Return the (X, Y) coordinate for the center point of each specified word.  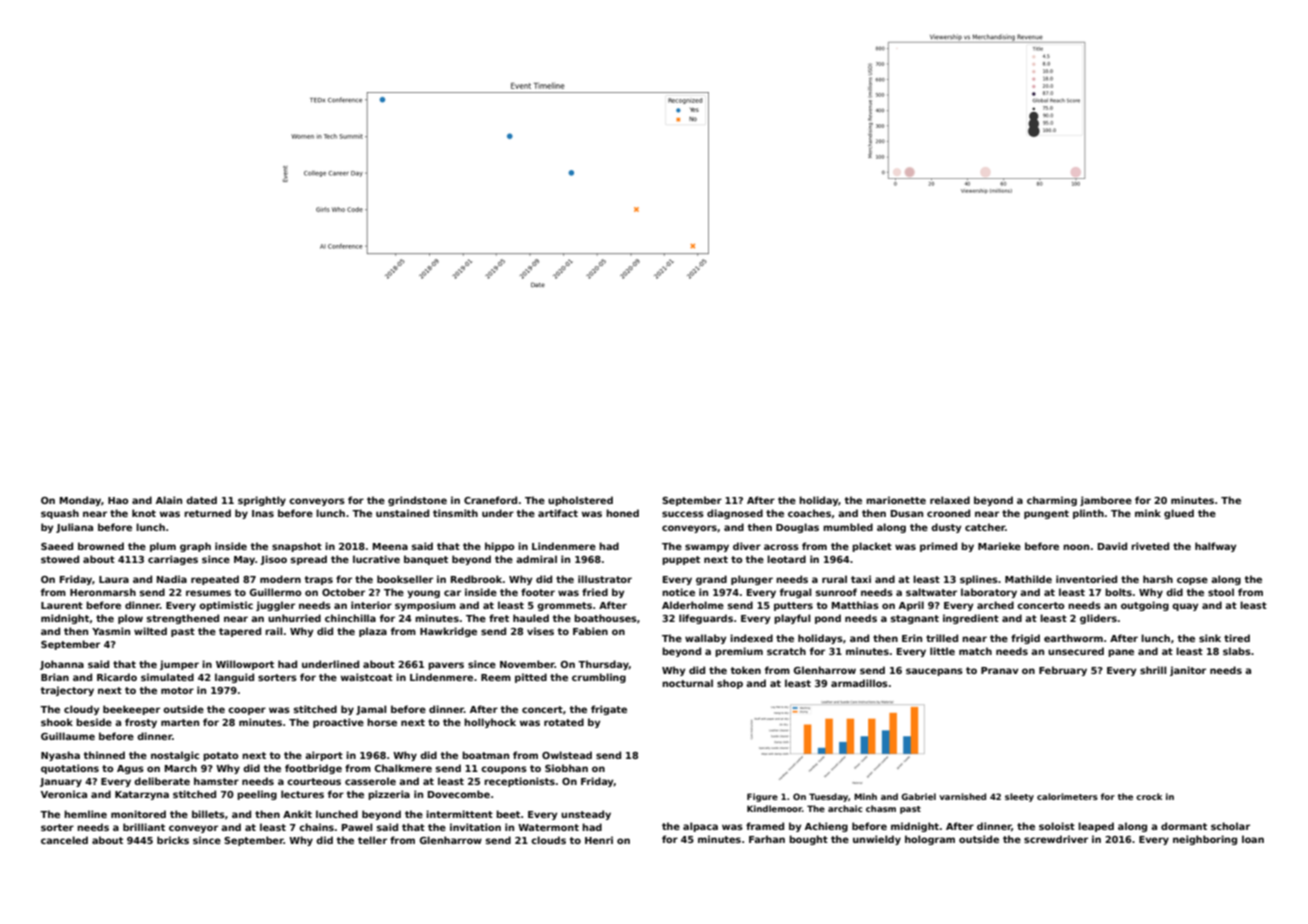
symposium (425, 606)
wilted (150, 631)
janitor (1188, 671)
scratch (786, 651)
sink (1210, 638)
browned (101, 546)
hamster (216, 781)
